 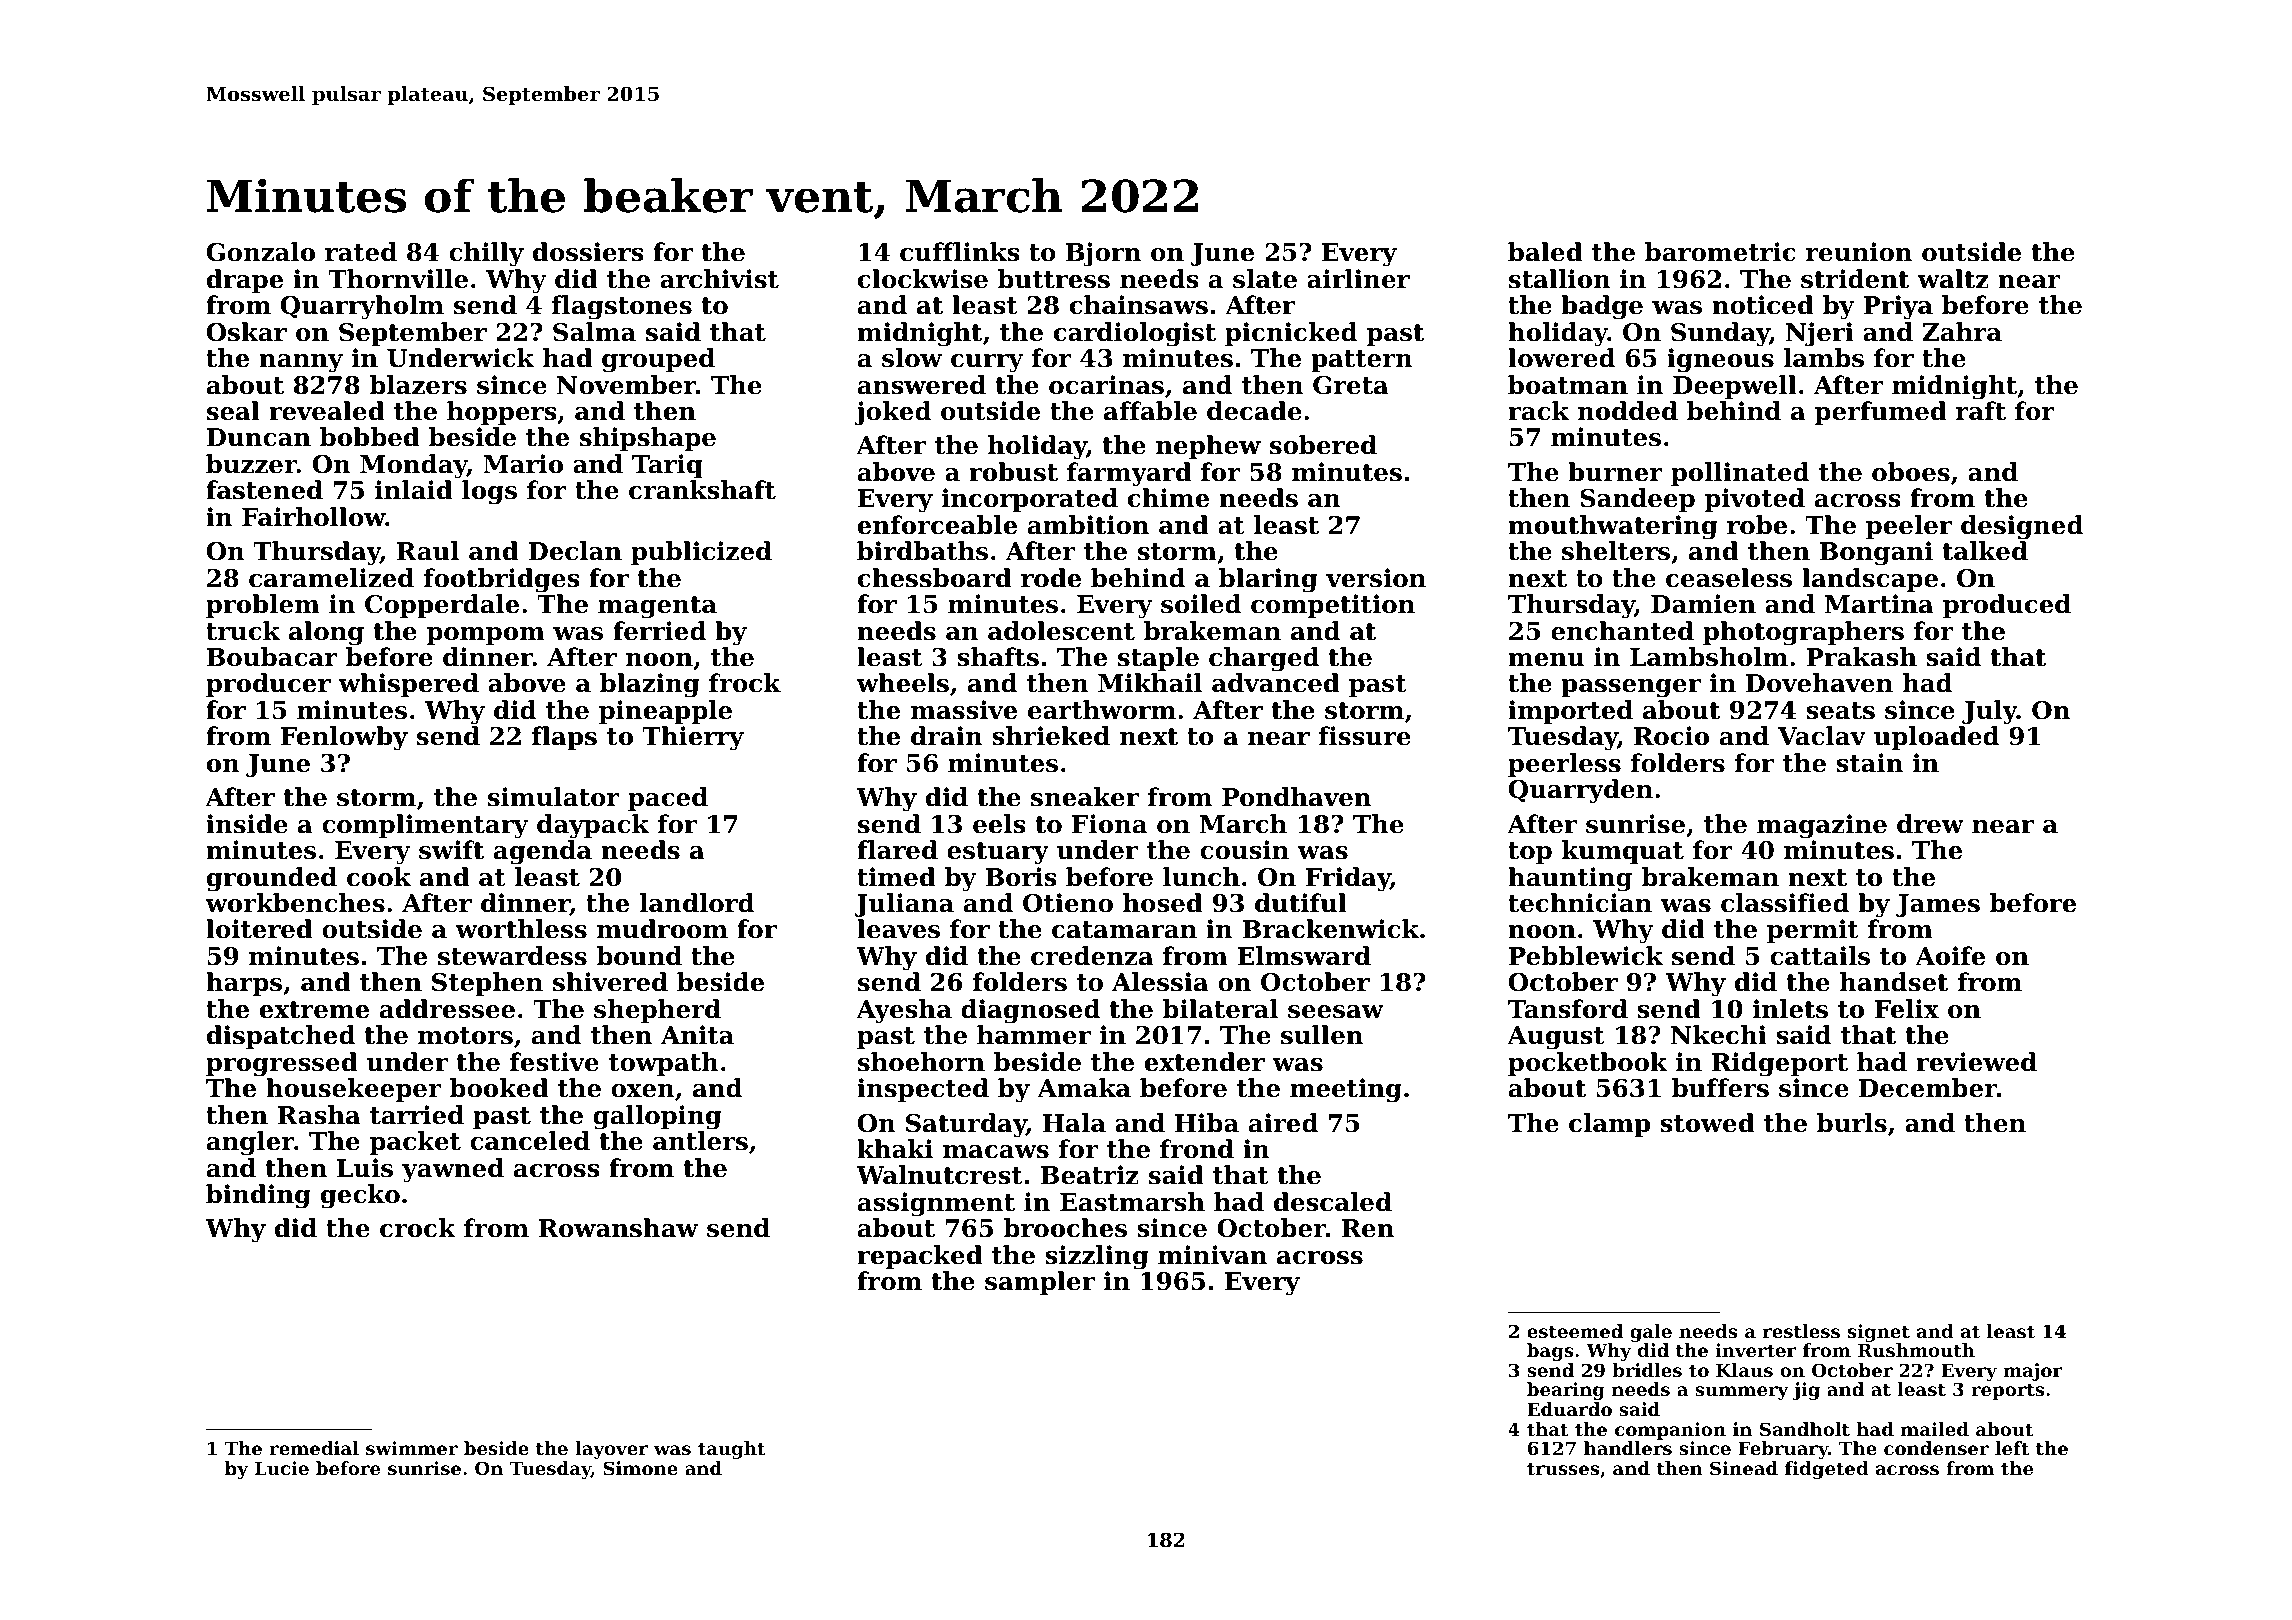 I want to click on taught, so click(x=731, y=1450).
